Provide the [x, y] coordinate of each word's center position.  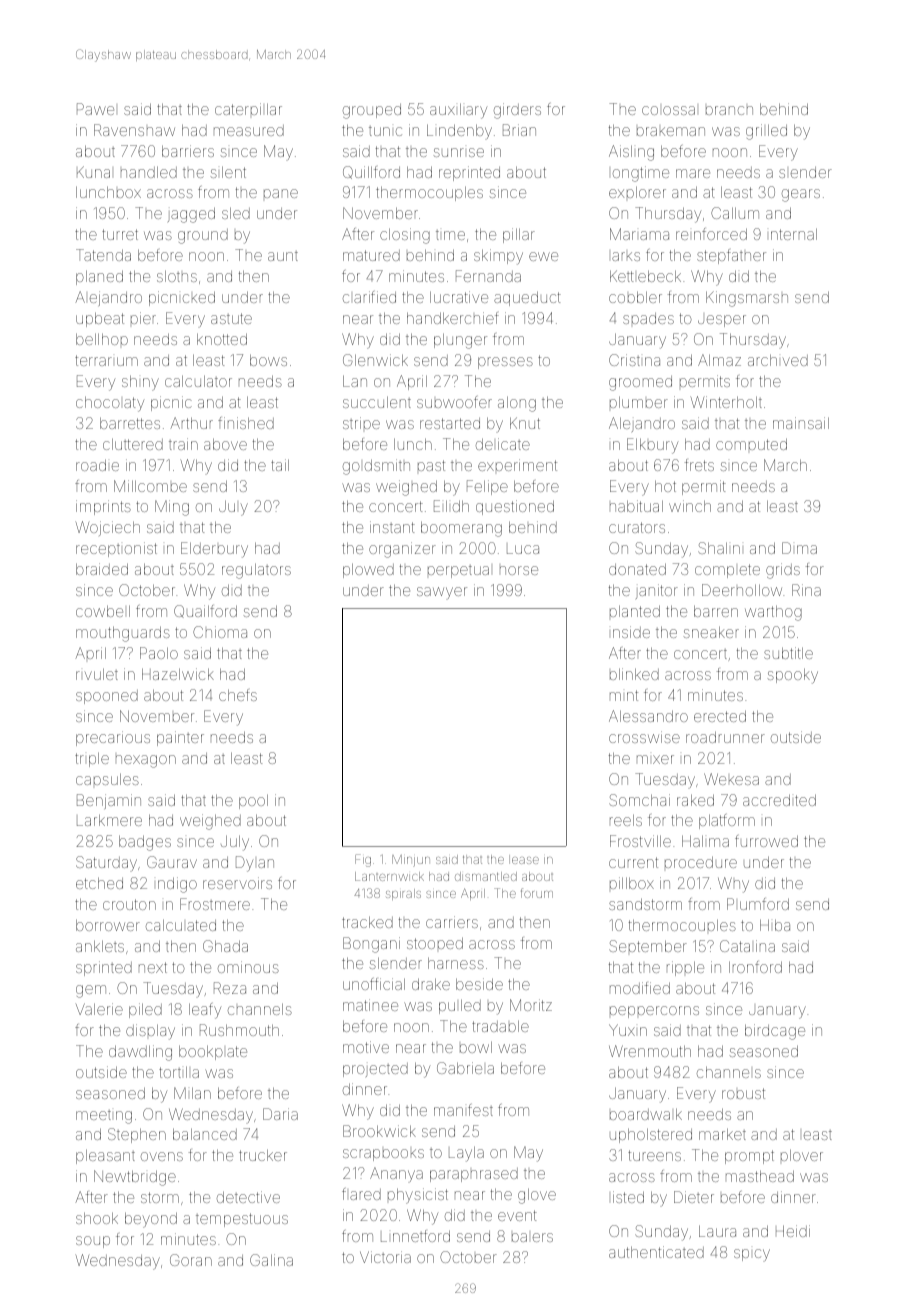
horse [519, 570]
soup [93, 1242]
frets [699, 465]
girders [517, 111]
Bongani [371, 945]
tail [280, 465]
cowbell [103, 611]
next [153, 967]
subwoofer [454, 402]
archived [778, 360]
